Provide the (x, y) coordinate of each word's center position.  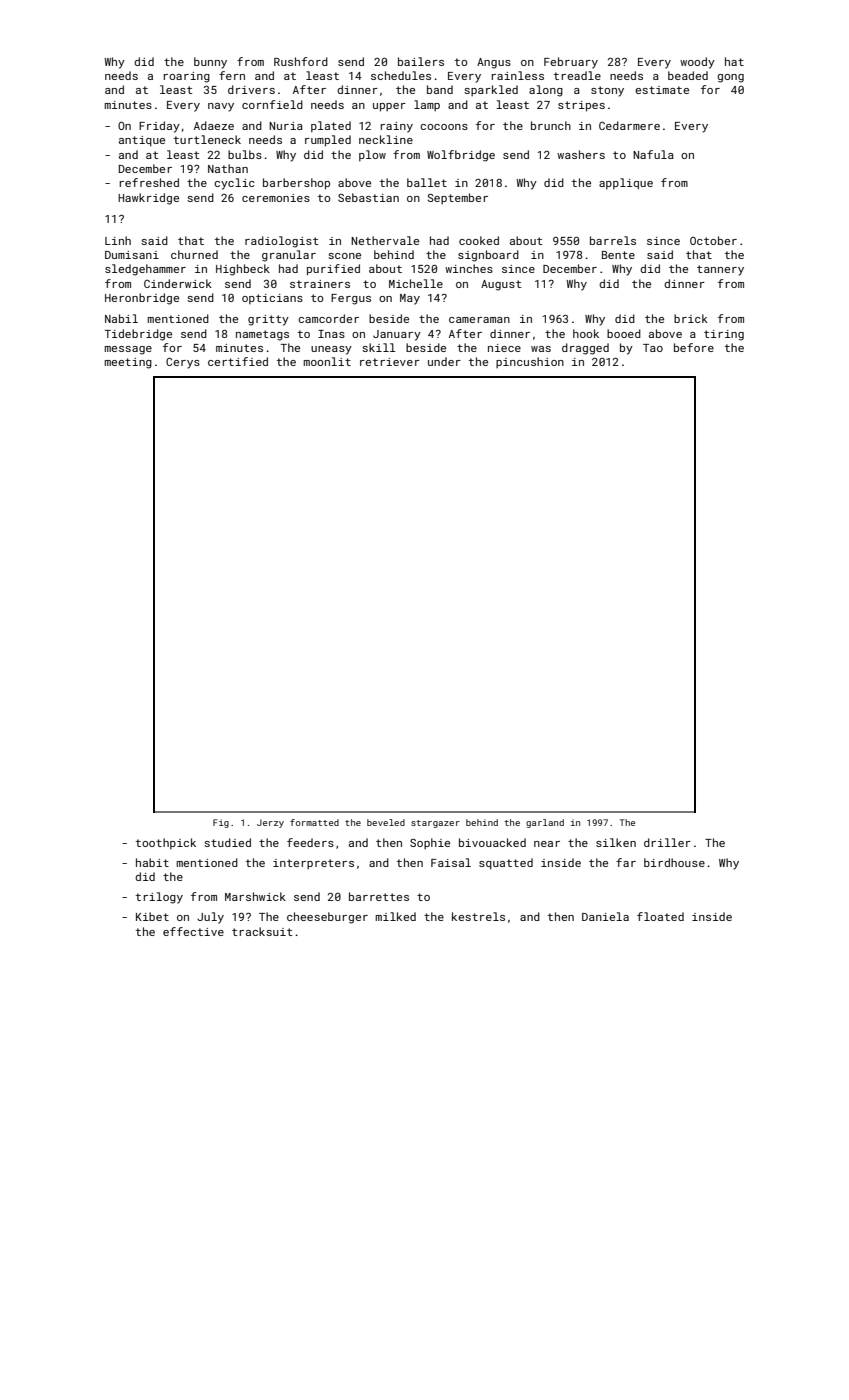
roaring (186, 77)
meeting (128, 363)
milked (395, 916)
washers (581, 154)
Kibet (152, 916)
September (458, 198)
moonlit (327, 361)
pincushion (530, 362)
